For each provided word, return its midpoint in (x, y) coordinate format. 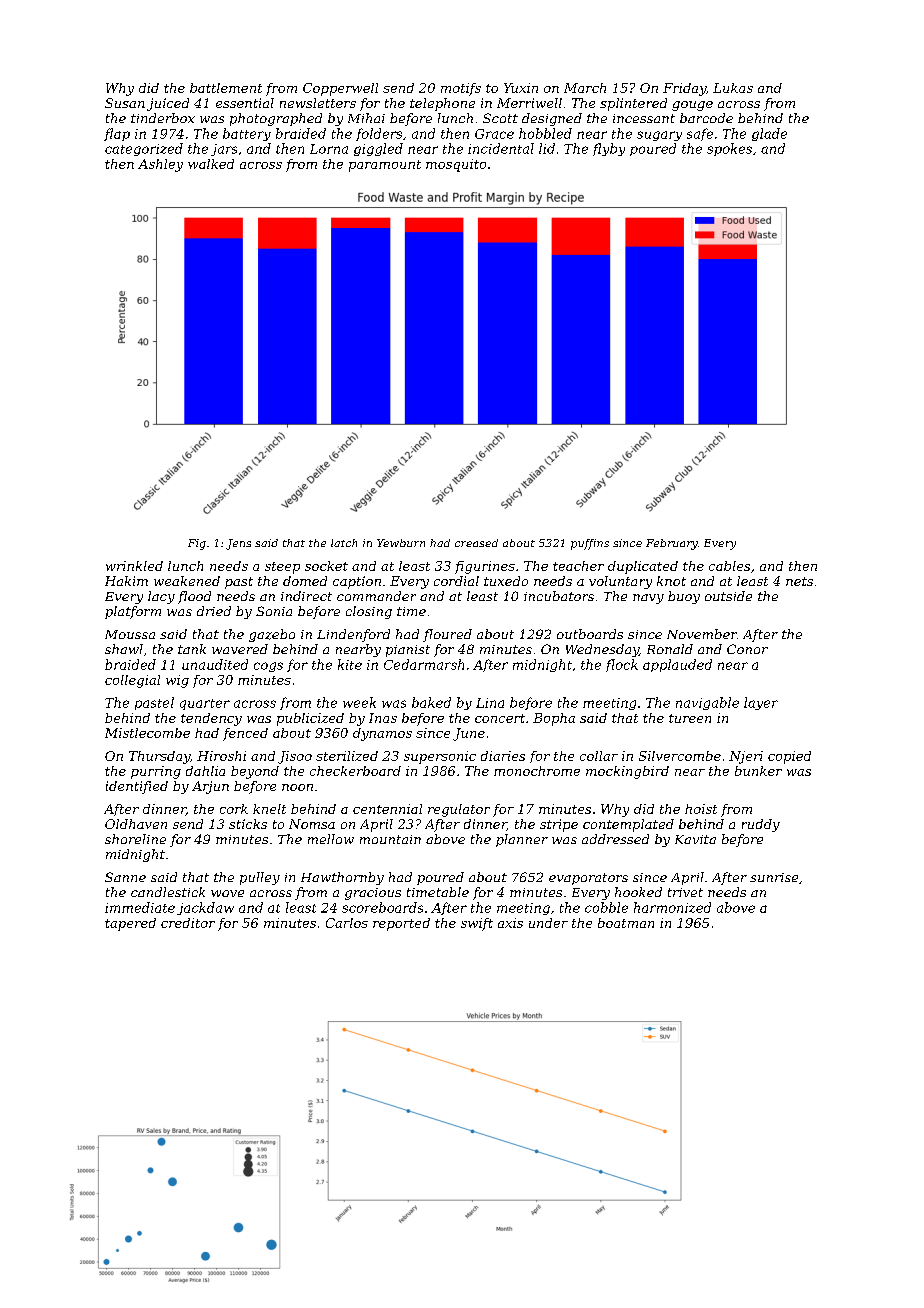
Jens (238, 544)
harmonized (672, 907)
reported (401, 924)
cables (729, 566)
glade (769, 134)
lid (547, 148)
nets (799, 581)
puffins (590, 544)
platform (133, 612)
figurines (485, 567)
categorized (144, 149)
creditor (188, 923)
